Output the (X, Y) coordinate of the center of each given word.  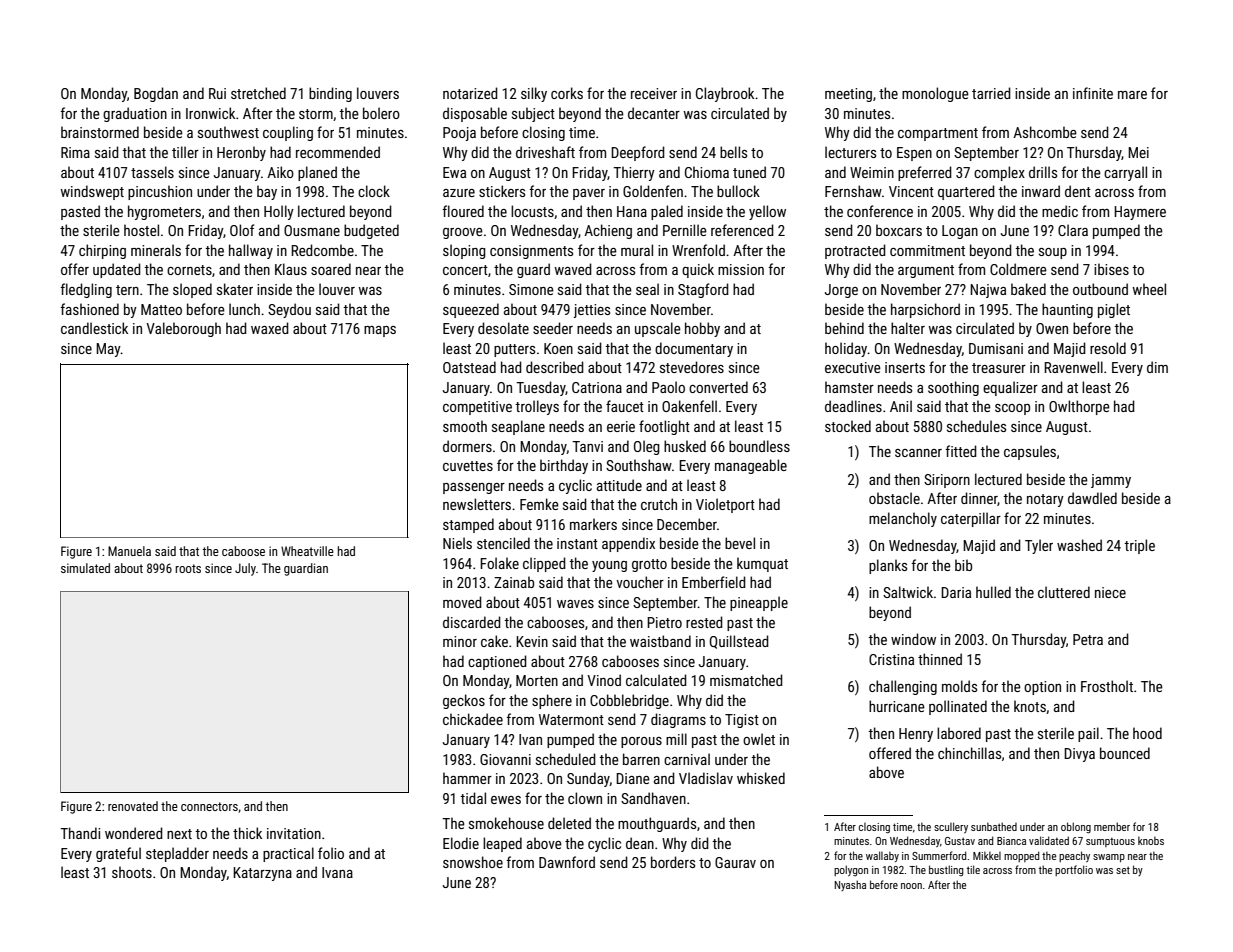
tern (127, 290)
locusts (532, 211)
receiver (654, 93)
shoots (132, 872)
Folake (499, 563)
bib (963, 565)
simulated (85, 568)
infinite (1093, 93)
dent (1078, 191)
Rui (217, 93)
